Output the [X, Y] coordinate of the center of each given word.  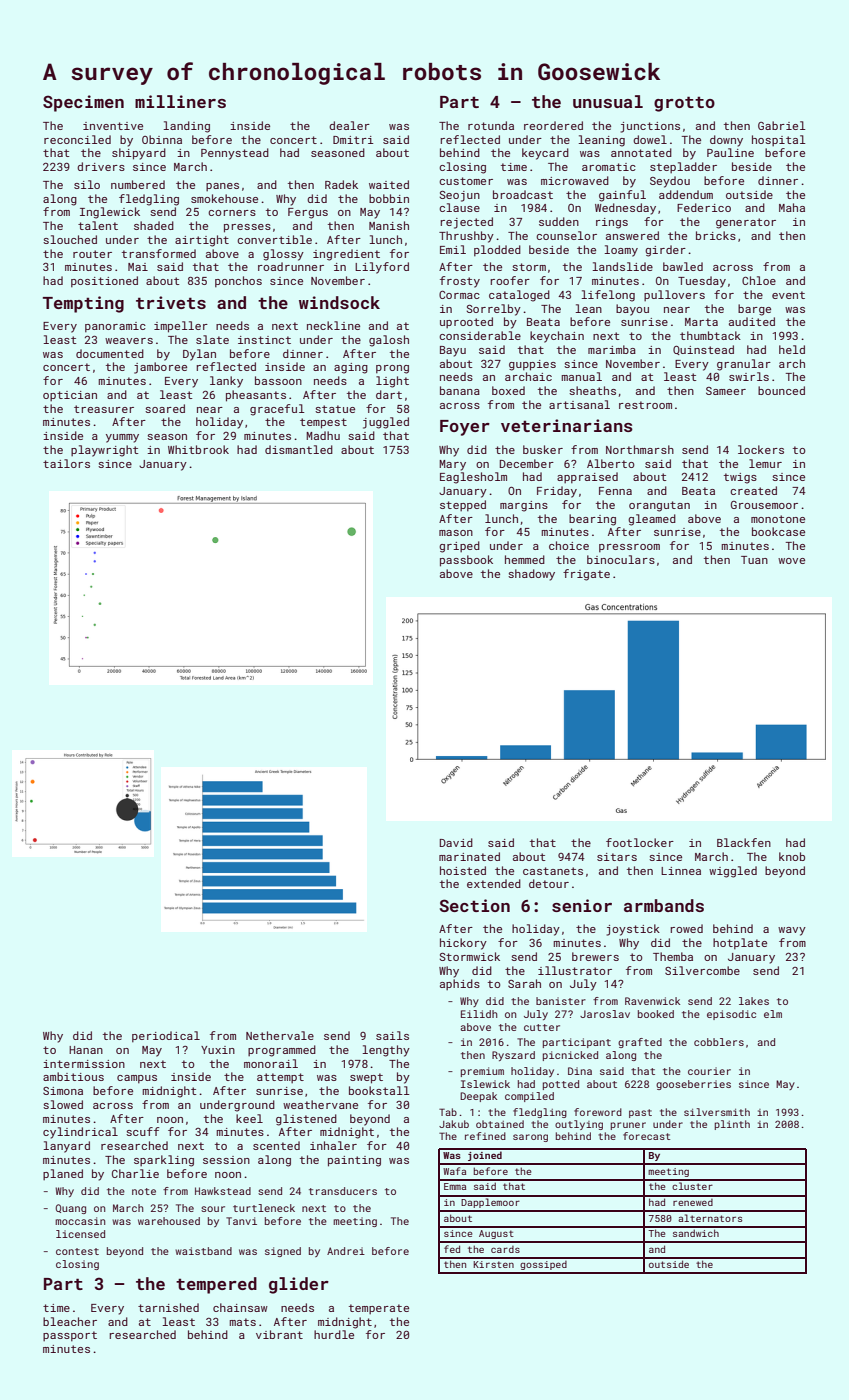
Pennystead [235, 154]
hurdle [334, 1334]
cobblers [719, 1042]
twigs [740, 478]
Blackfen [744, 842]
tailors [66, 463]
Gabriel [782, 125]
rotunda [491, 125]
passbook [466, 561]
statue [335, 409]
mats [242, 1322]
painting [354, 1161]
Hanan [86, 1050]
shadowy [531, 575]
